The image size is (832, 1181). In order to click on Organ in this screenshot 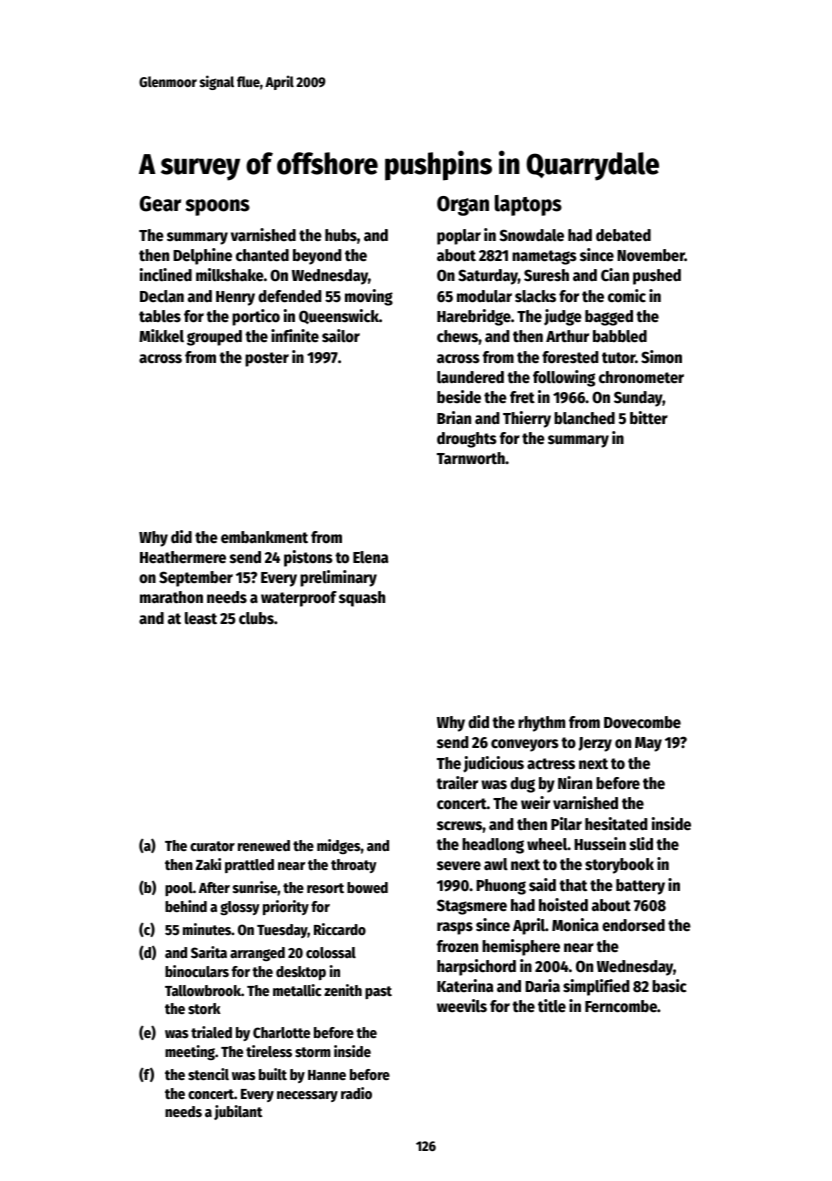, I will do `click(463, 206)`.
